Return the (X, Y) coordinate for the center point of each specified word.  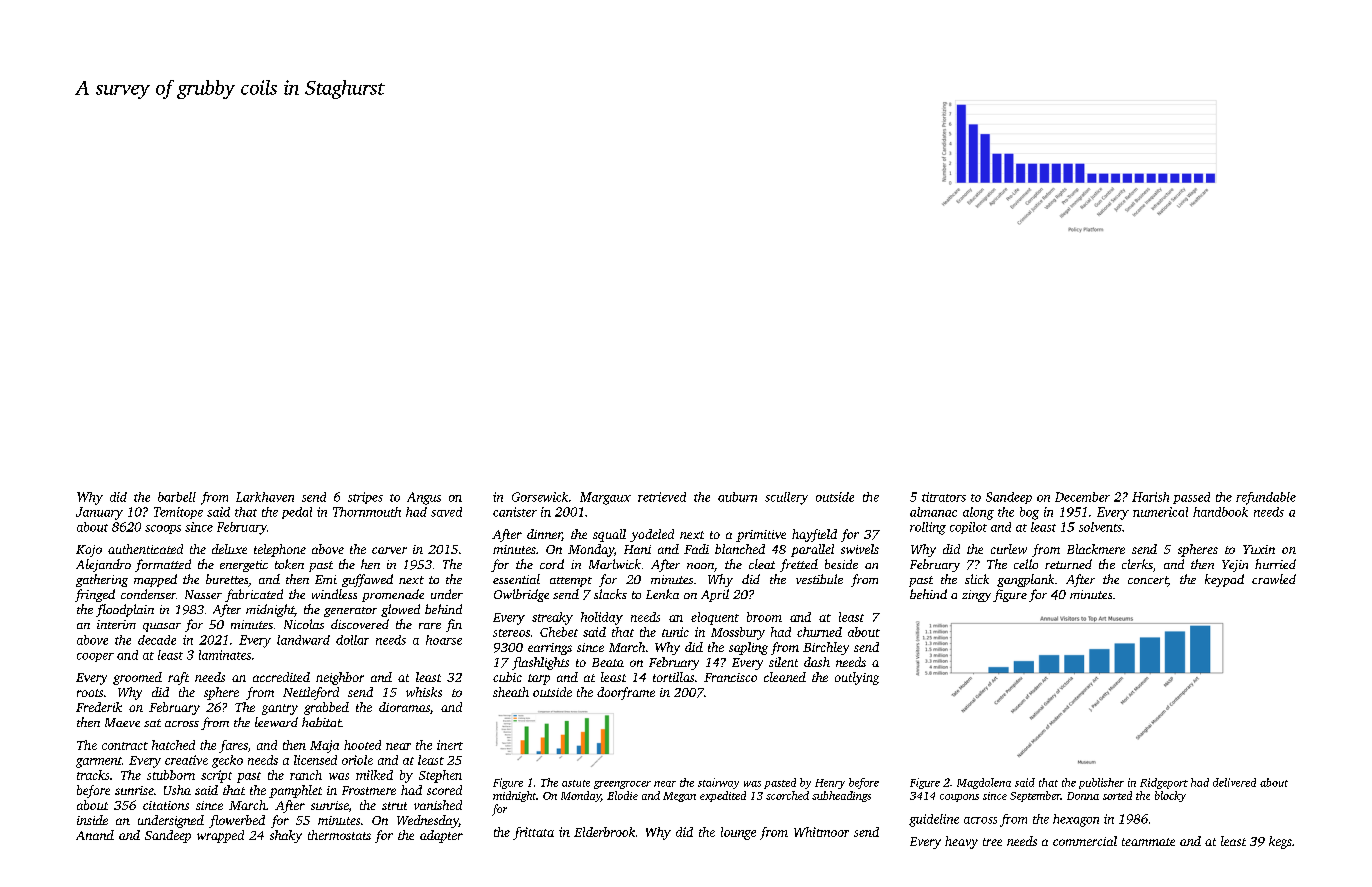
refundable (1266, 498)
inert (450, 745)
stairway (718, 783)
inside (92, 820)
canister (515, 512)
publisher (1101, 783)
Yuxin (1259, 549)
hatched (173, 745)
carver (389, 550)
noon (700, 566)
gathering (102, 580)
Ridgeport (1164, 783)
